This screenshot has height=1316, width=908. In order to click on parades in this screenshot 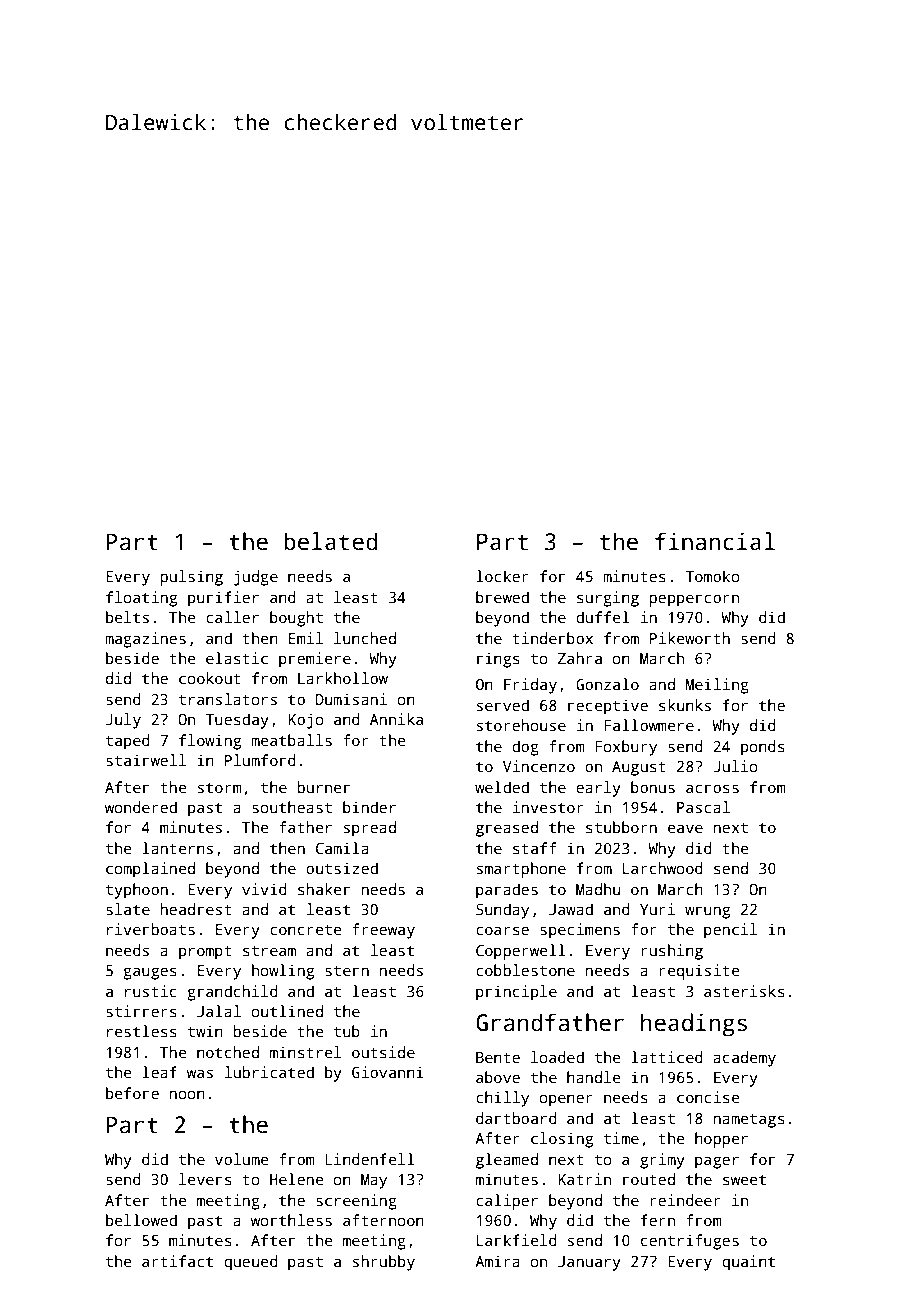, I will do `click(507, 891)`.
